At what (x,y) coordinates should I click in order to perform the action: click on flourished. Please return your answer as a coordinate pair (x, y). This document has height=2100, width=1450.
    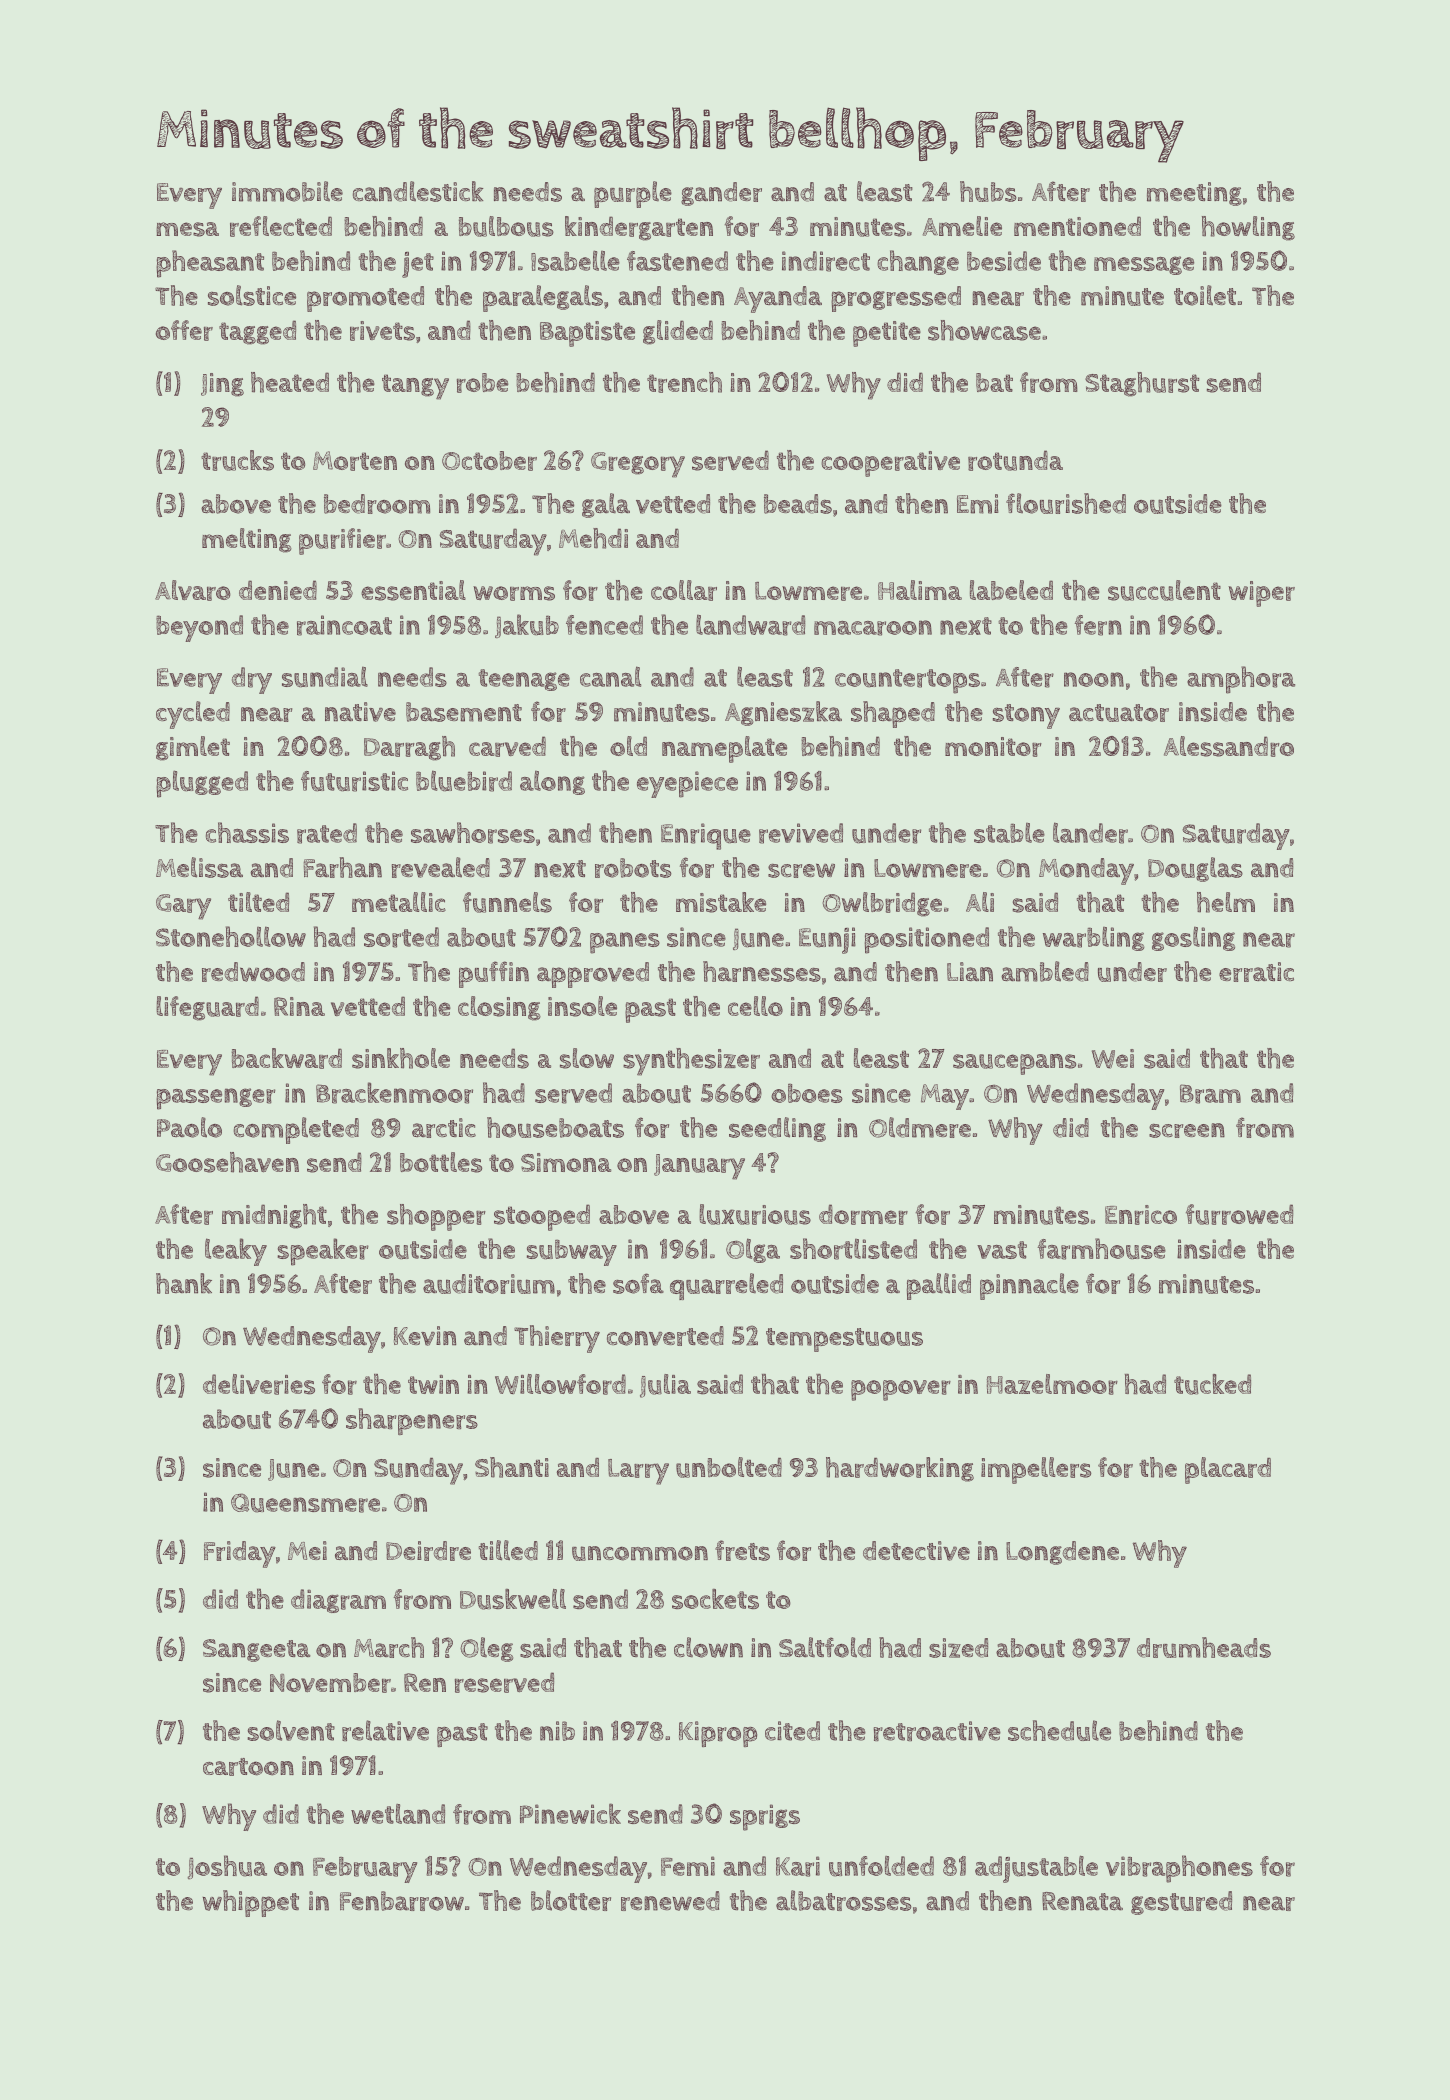
    Looking at the image, I should click on (1066, 503).
